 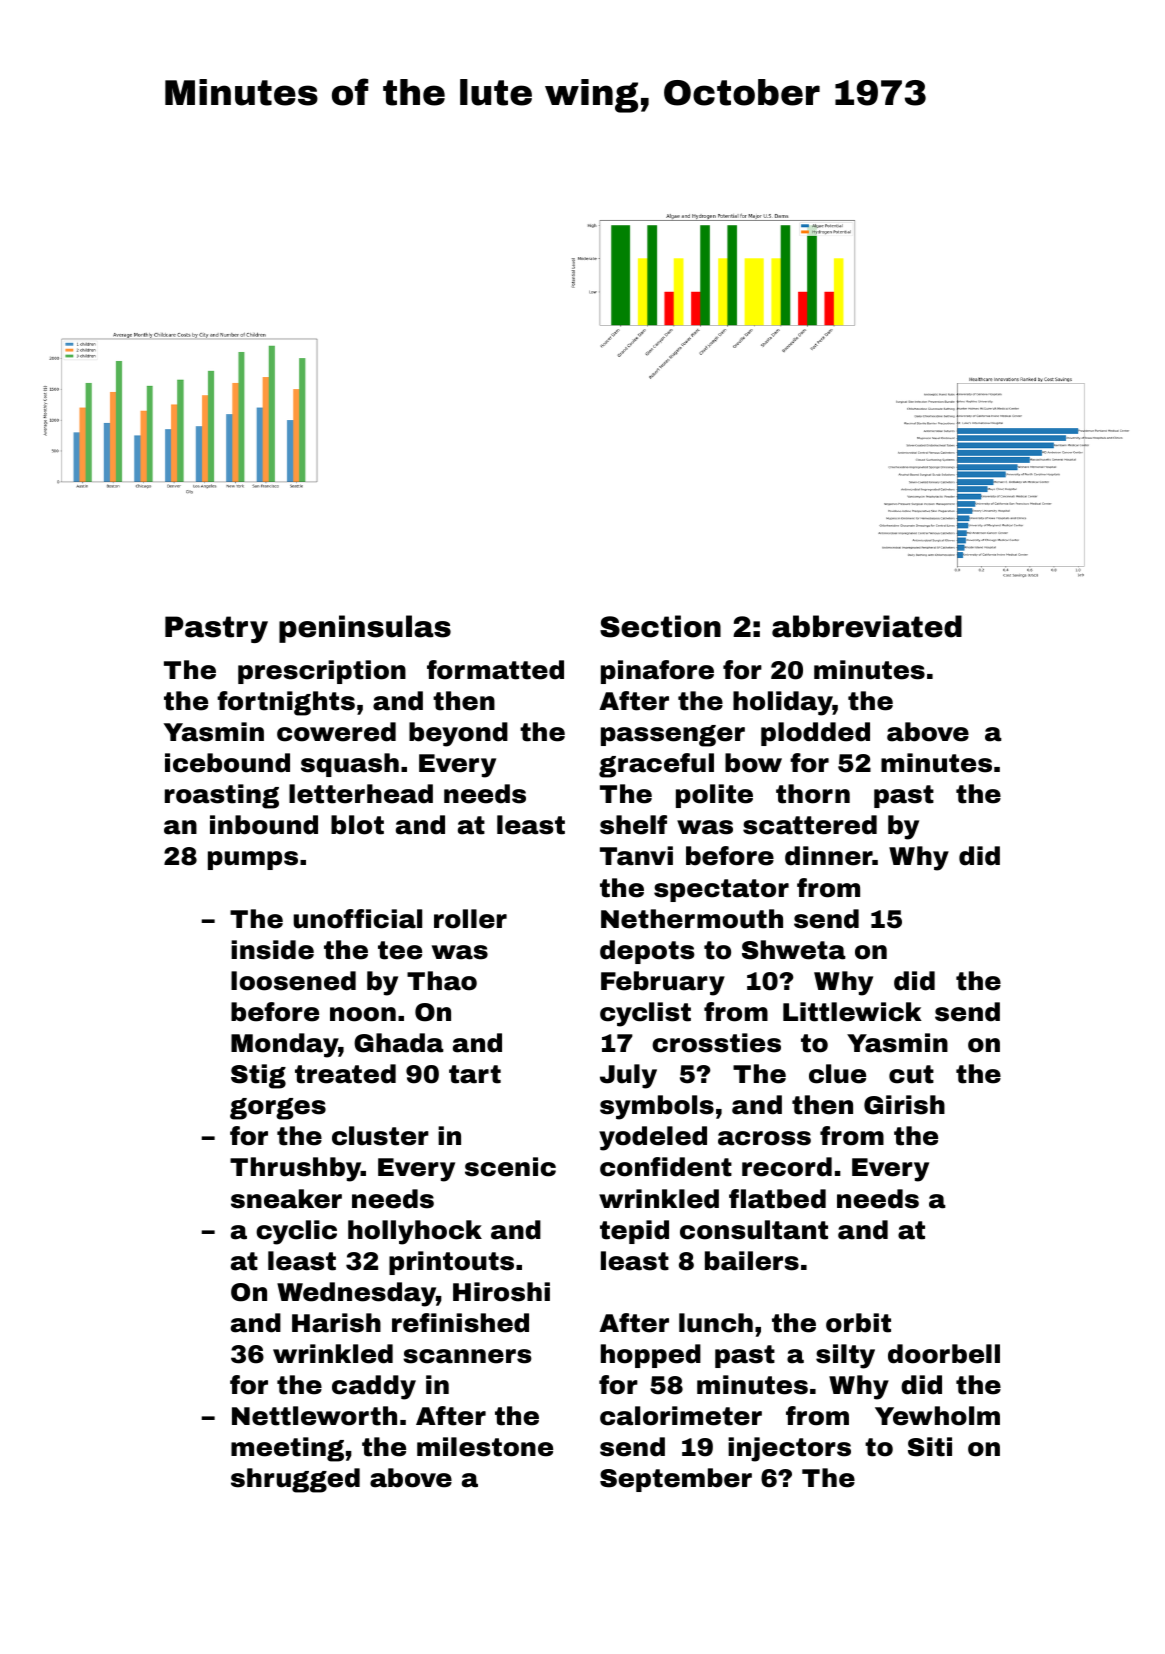 I want to click on caddy, so click(x=374, y=1387).
